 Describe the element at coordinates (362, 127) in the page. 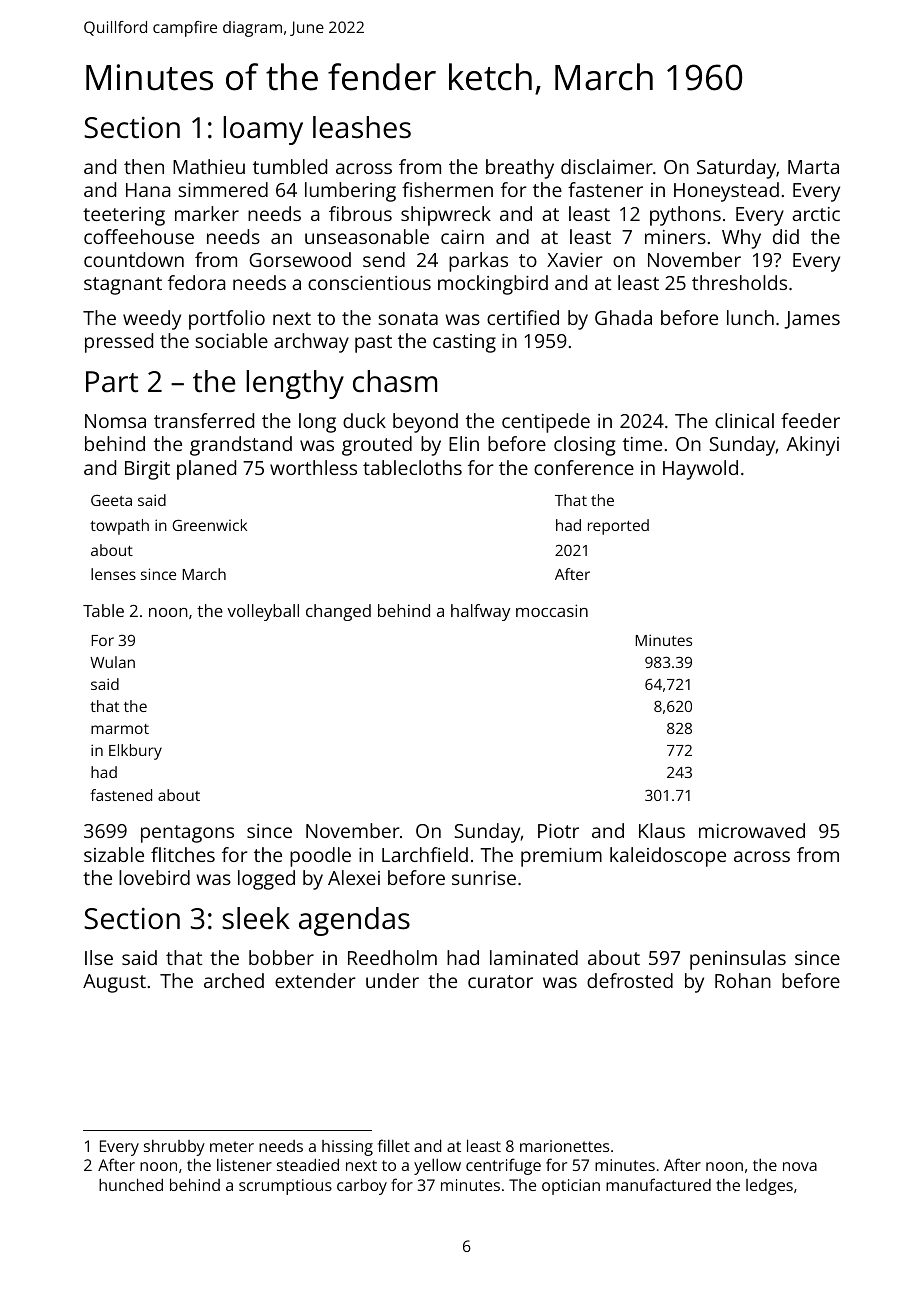

I see `leashes` at that location.
